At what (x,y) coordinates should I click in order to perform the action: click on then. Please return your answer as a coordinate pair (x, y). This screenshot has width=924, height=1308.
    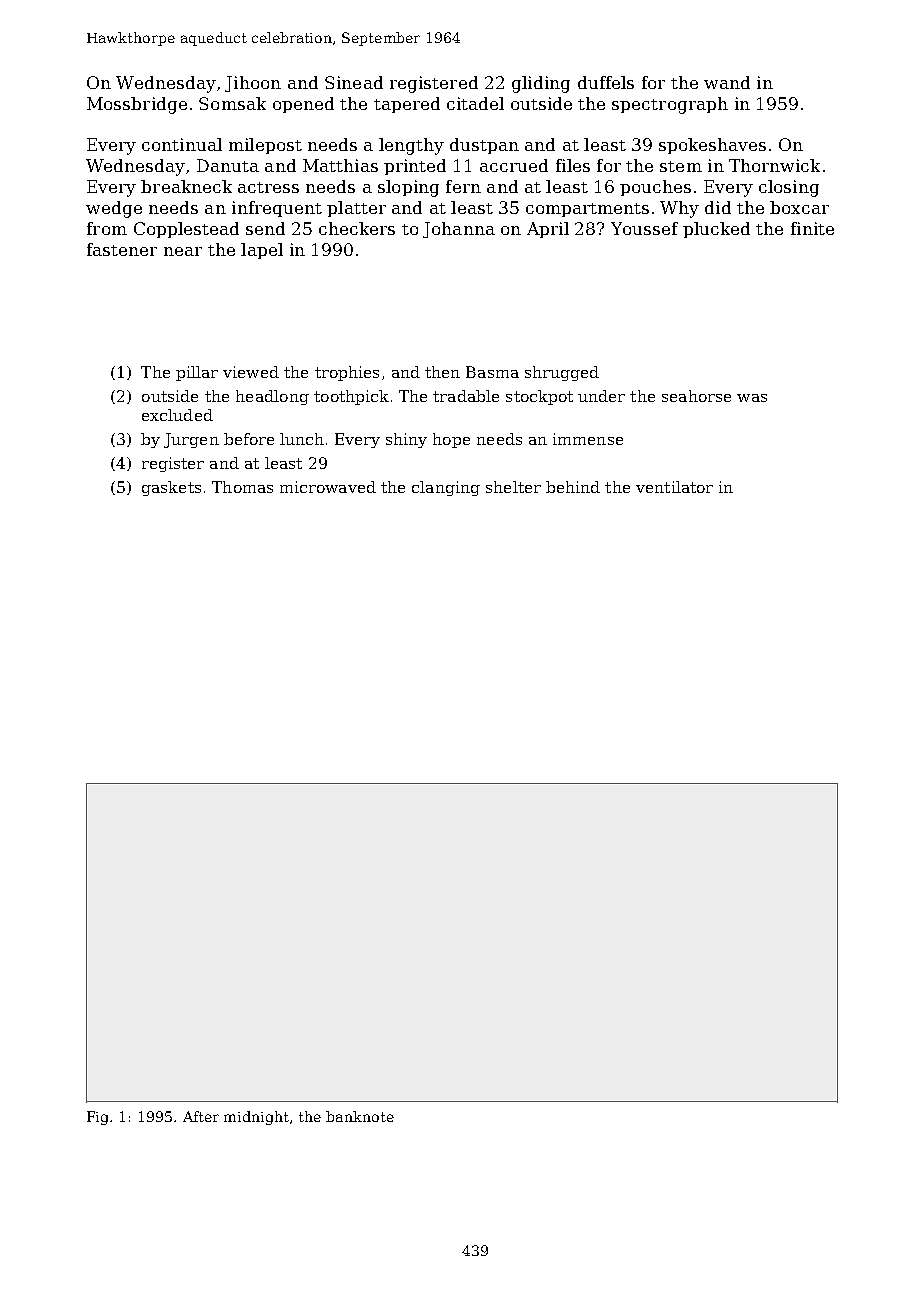
    Looking at the image, I should click on (442, 372).
